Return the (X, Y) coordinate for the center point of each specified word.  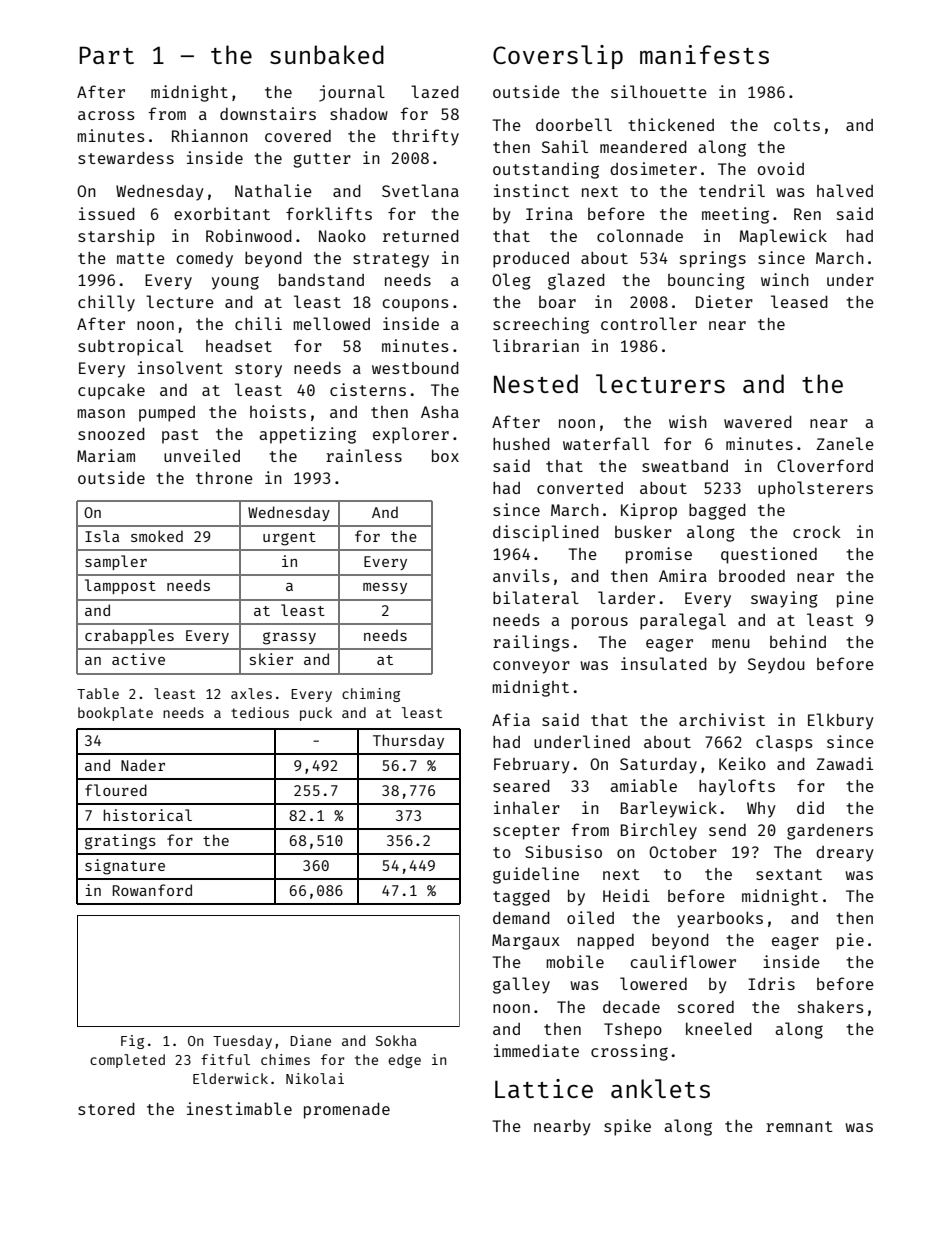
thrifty (425, 137)
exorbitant (222, 213)
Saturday (658, 766)
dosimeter (653, 168)
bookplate (115, 714)
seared (521, 786)
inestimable (239, 1108)
